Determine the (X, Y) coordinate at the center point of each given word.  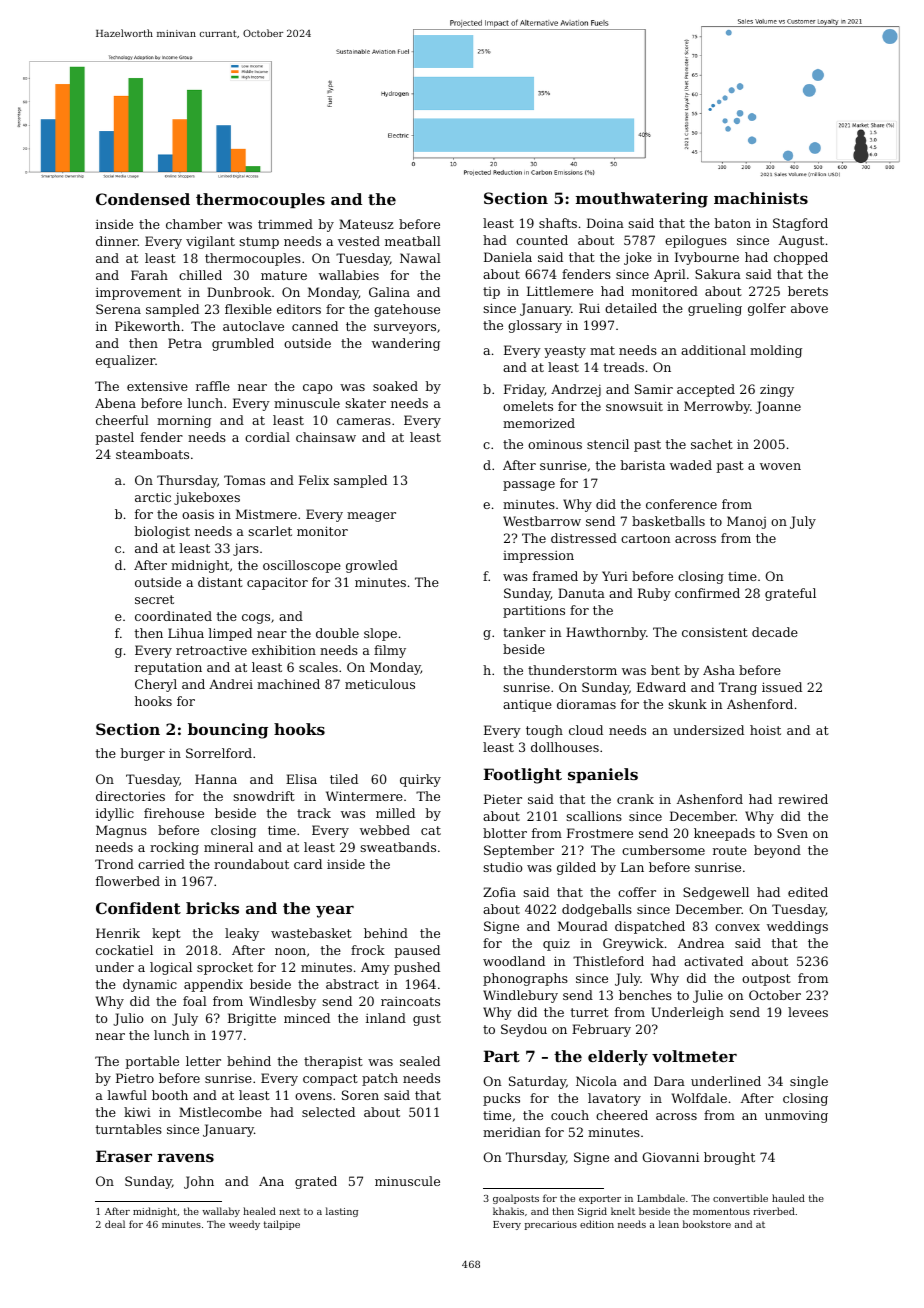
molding (776, 351)
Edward (661, 687)
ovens (313, 1096)
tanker (524, 632)
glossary (535, 326)
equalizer (125, 361)
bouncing (228, 731)
